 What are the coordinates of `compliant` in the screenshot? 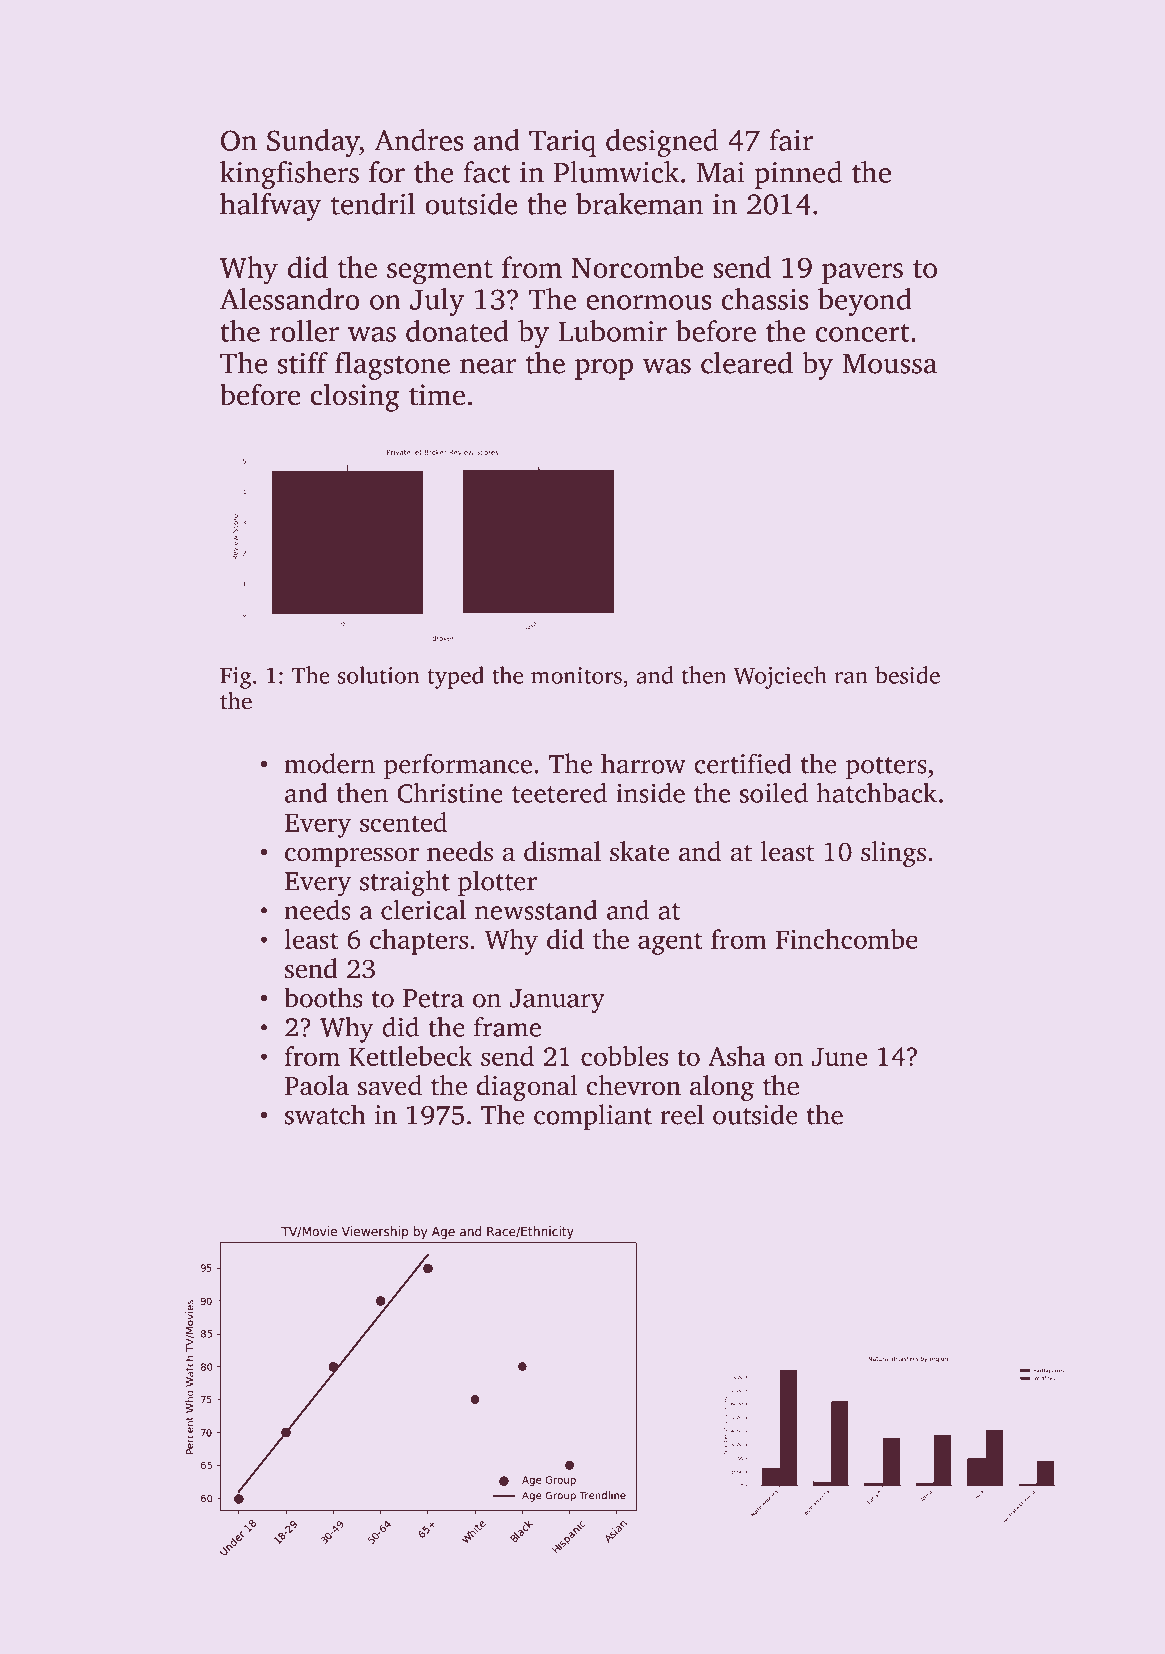 It's located at (593, 1117).
